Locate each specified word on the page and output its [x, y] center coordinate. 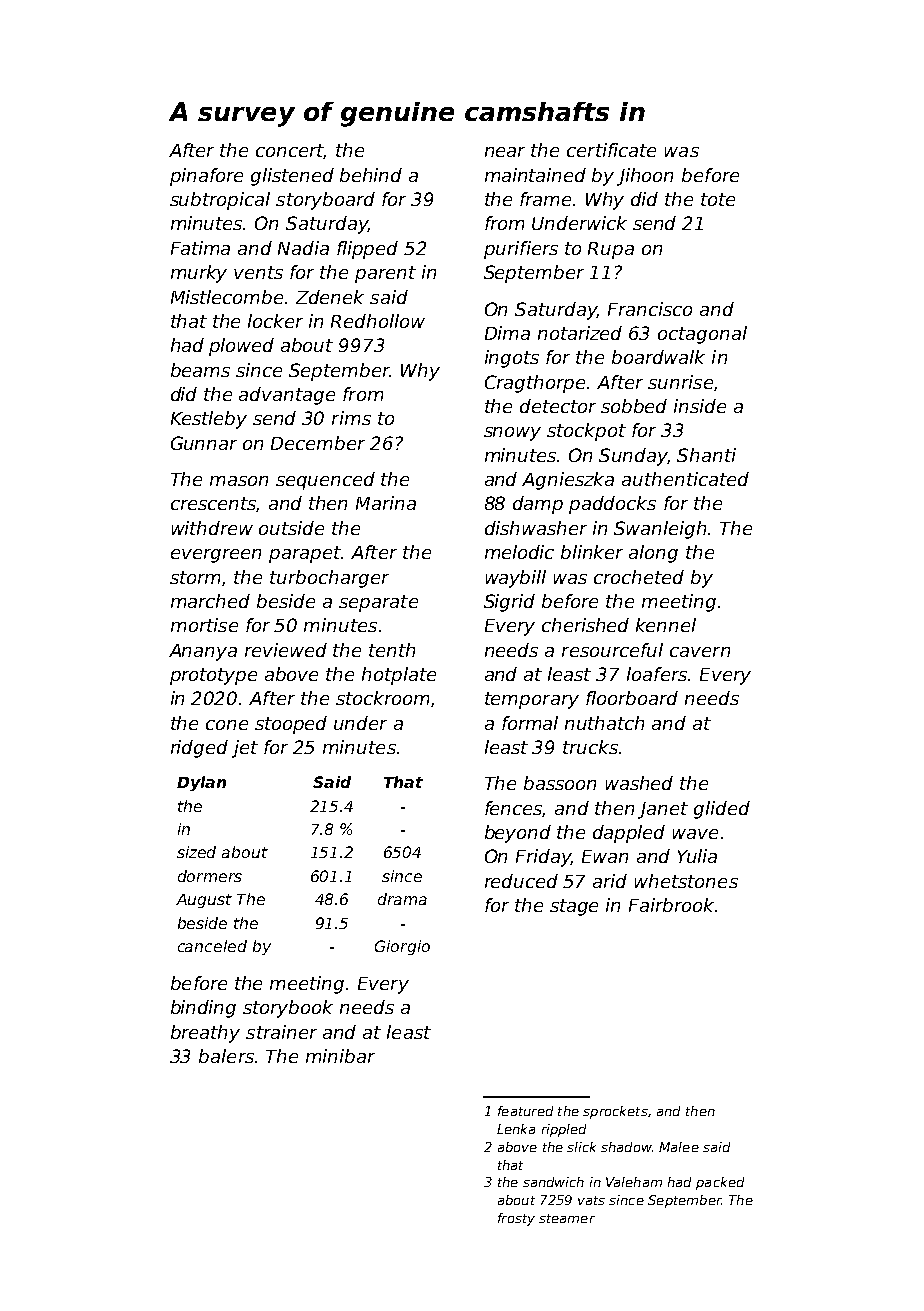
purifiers [521, 250]
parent [385, 274]
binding [203, 1009]
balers [226, 1056]
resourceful [612, 650]
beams [200, 370]
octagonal [702, 335]
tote [718, 199]
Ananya [203, 652]
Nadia [303, 248]
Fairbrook [671, 905]
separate [378, 603]
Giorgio [402, 947]
